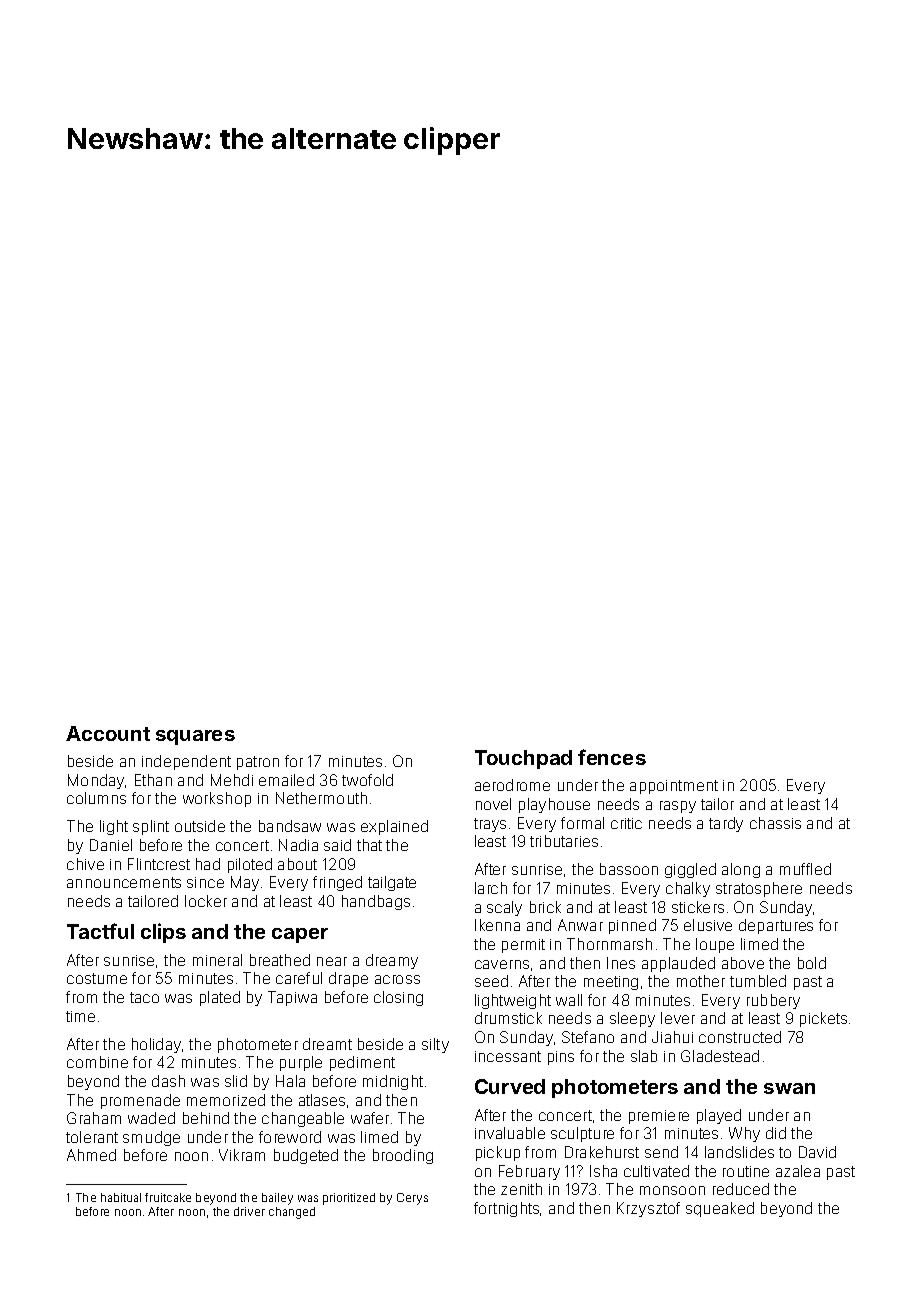 Image resolution: width=924 pixels, height=1308 pixels. Describe the element at coordinates (612, 757) in the image. I see `fences` at that location.
